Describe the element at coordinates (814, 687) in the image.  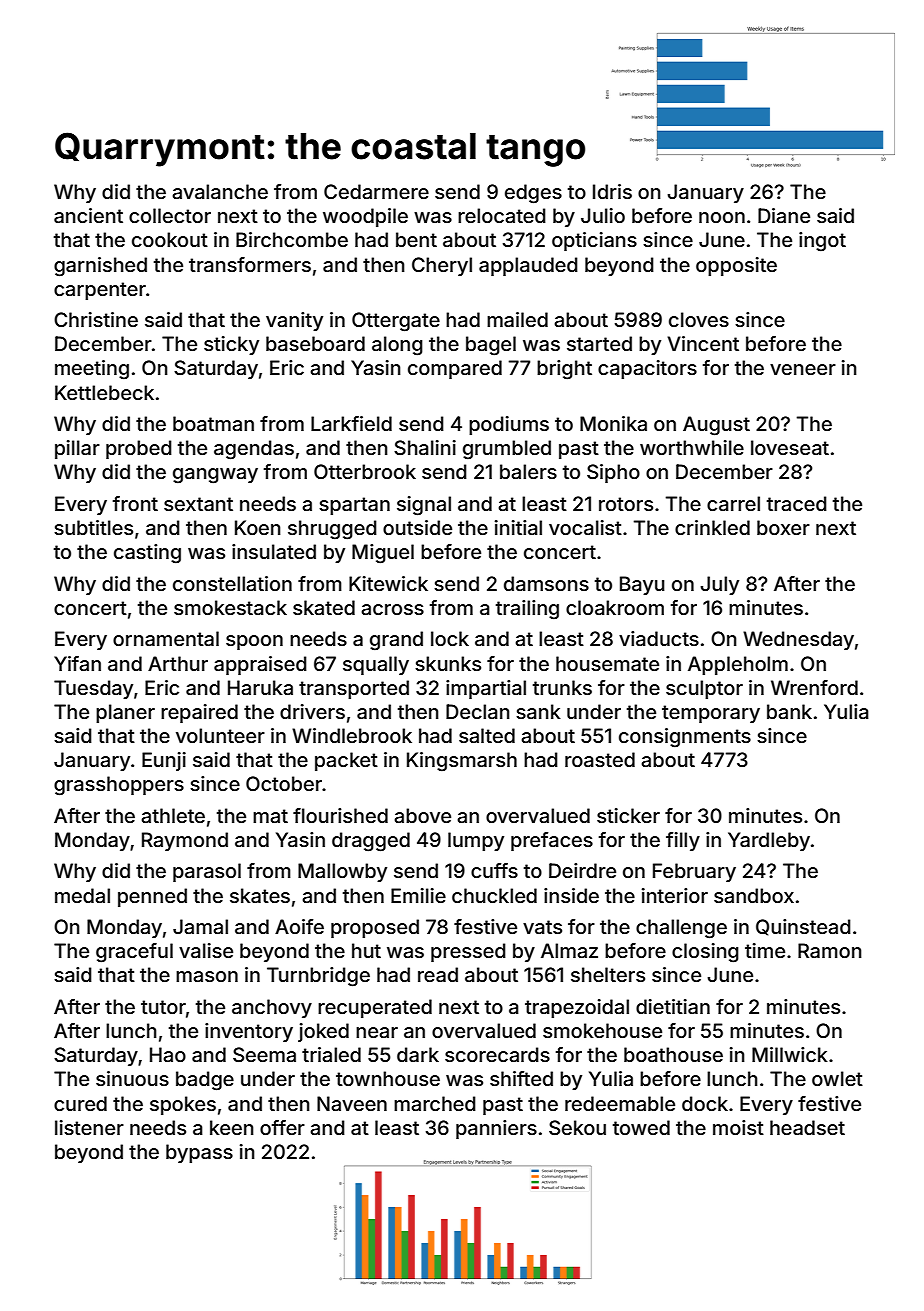
I see `Wrenford` at that location.
